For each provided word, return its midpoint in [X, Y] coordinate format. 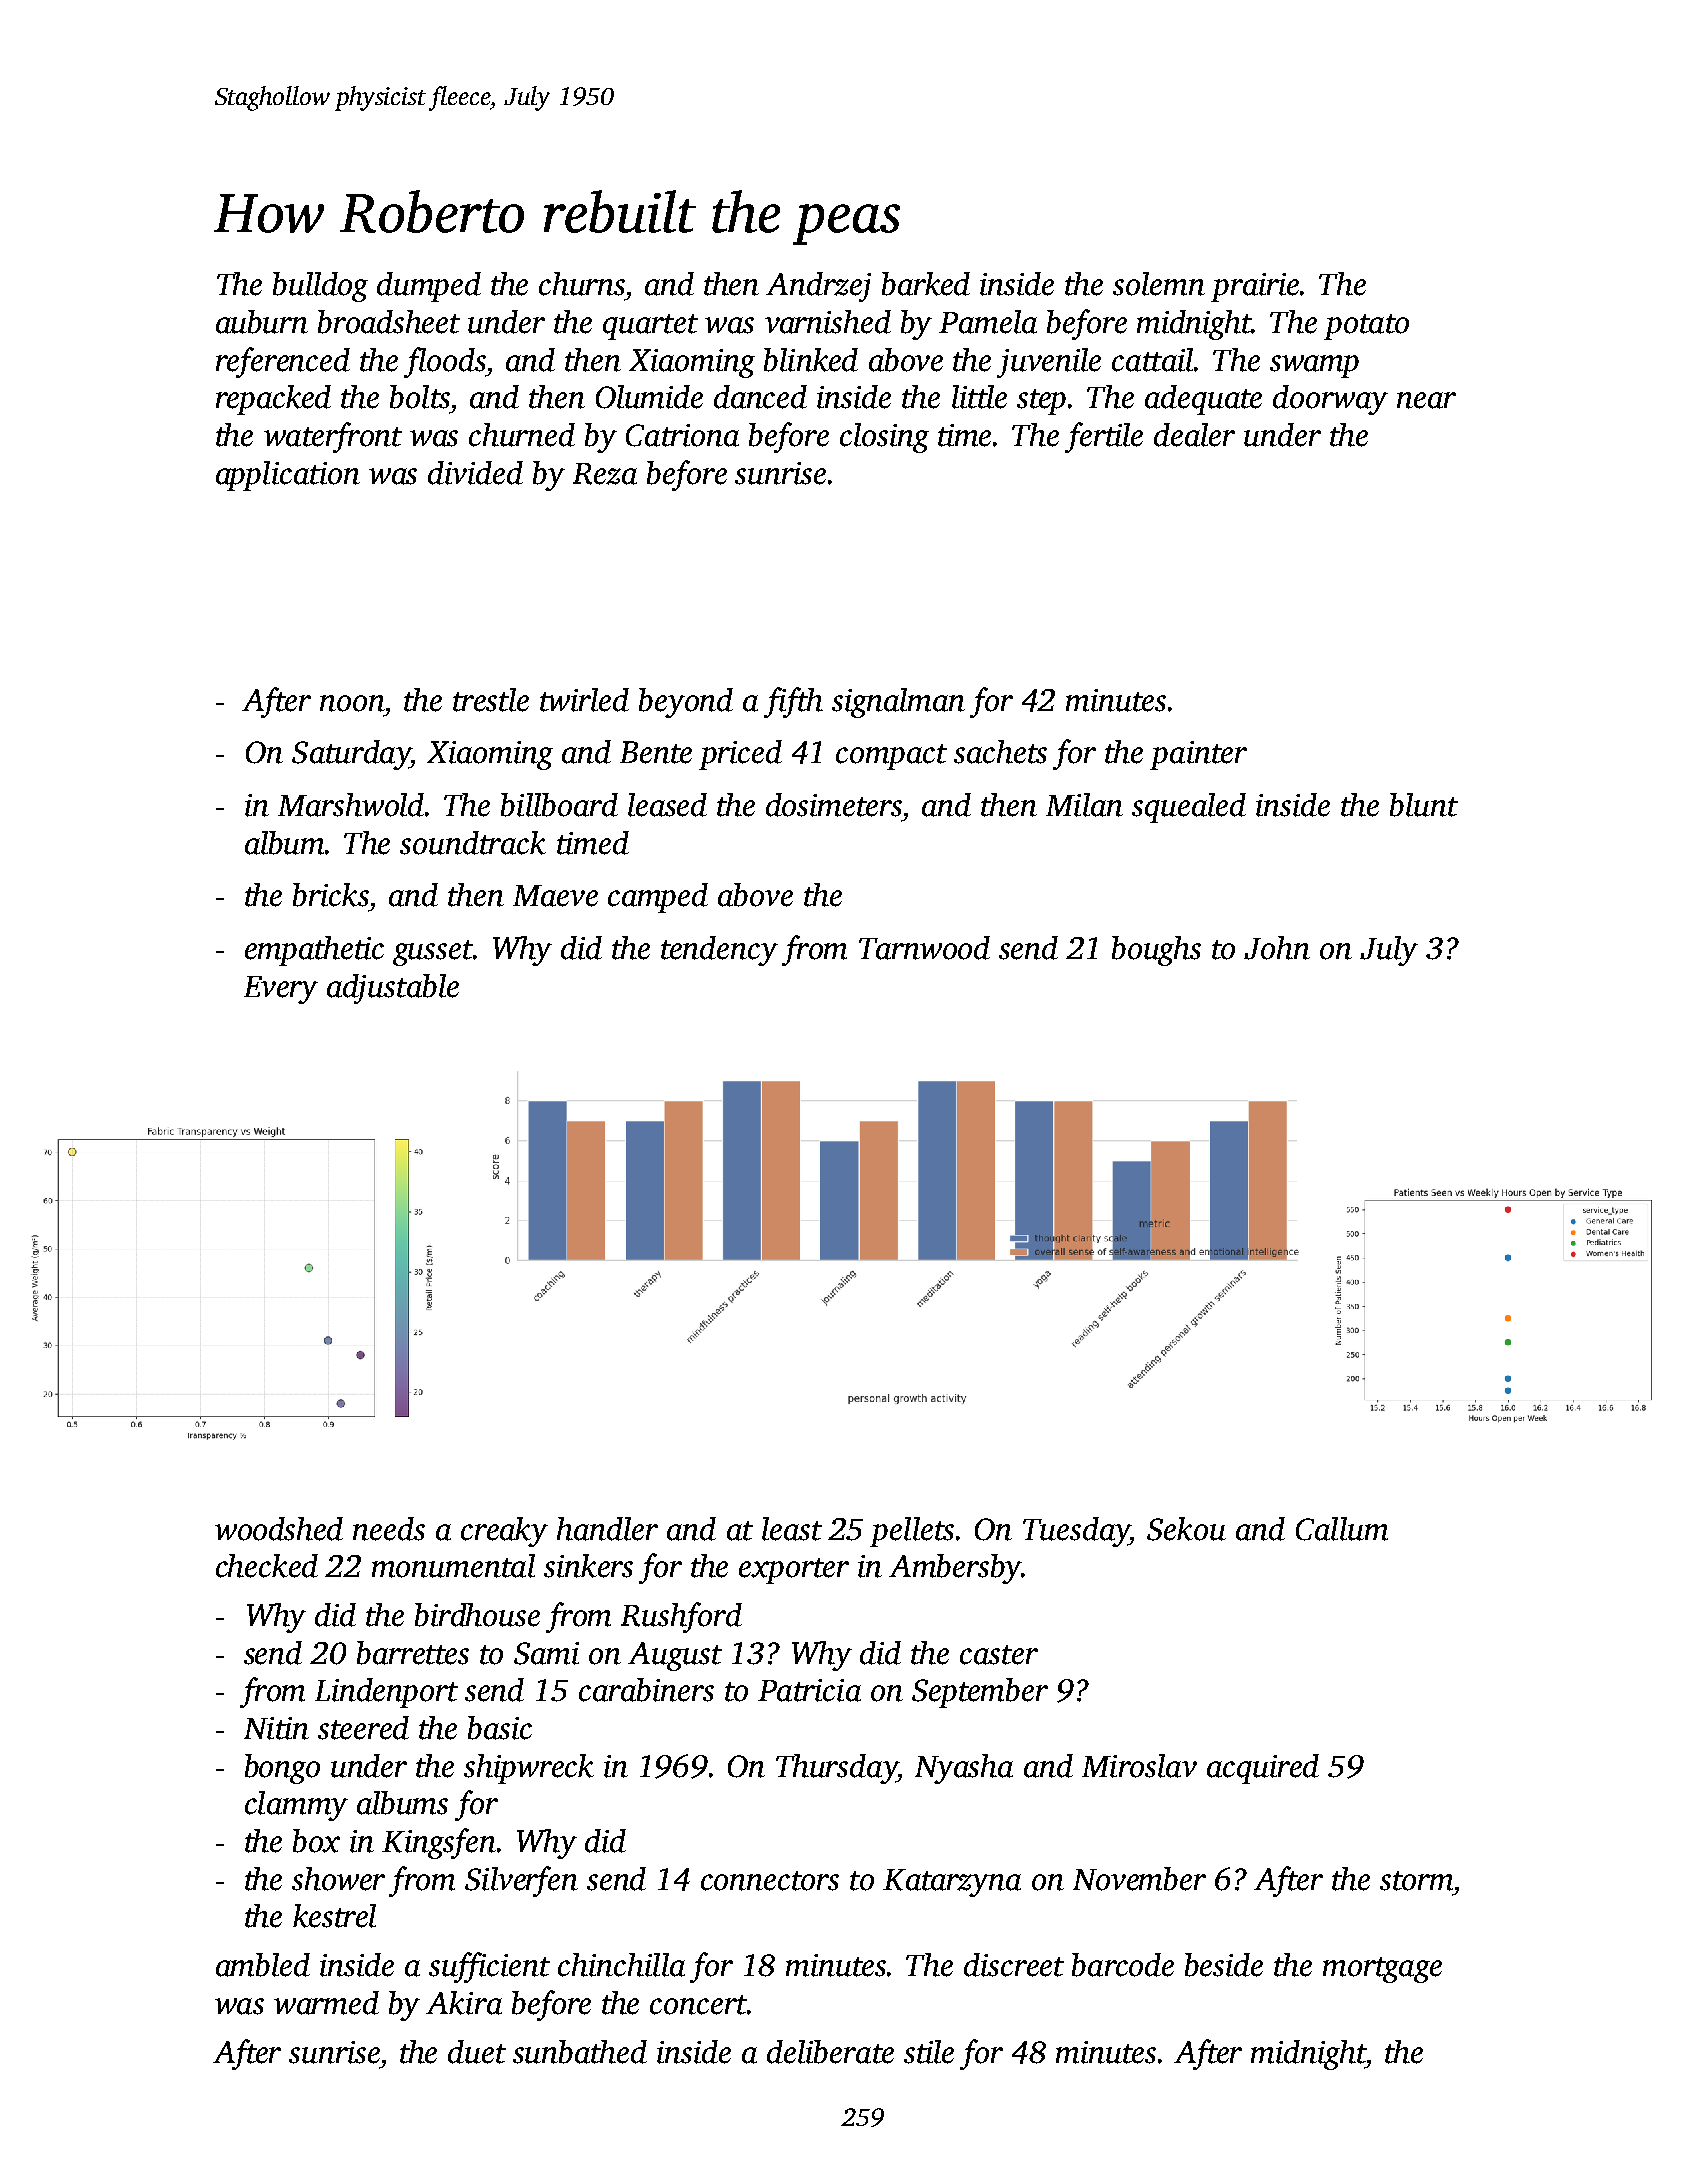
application [288, 476]
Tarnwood [924, 948]
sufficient [489, 1967]
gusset [433, 953]
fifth [793, 702]
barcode [1123, 1965]
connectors [770, 1881]
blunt [1424, 805]
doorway [1330, 400]
